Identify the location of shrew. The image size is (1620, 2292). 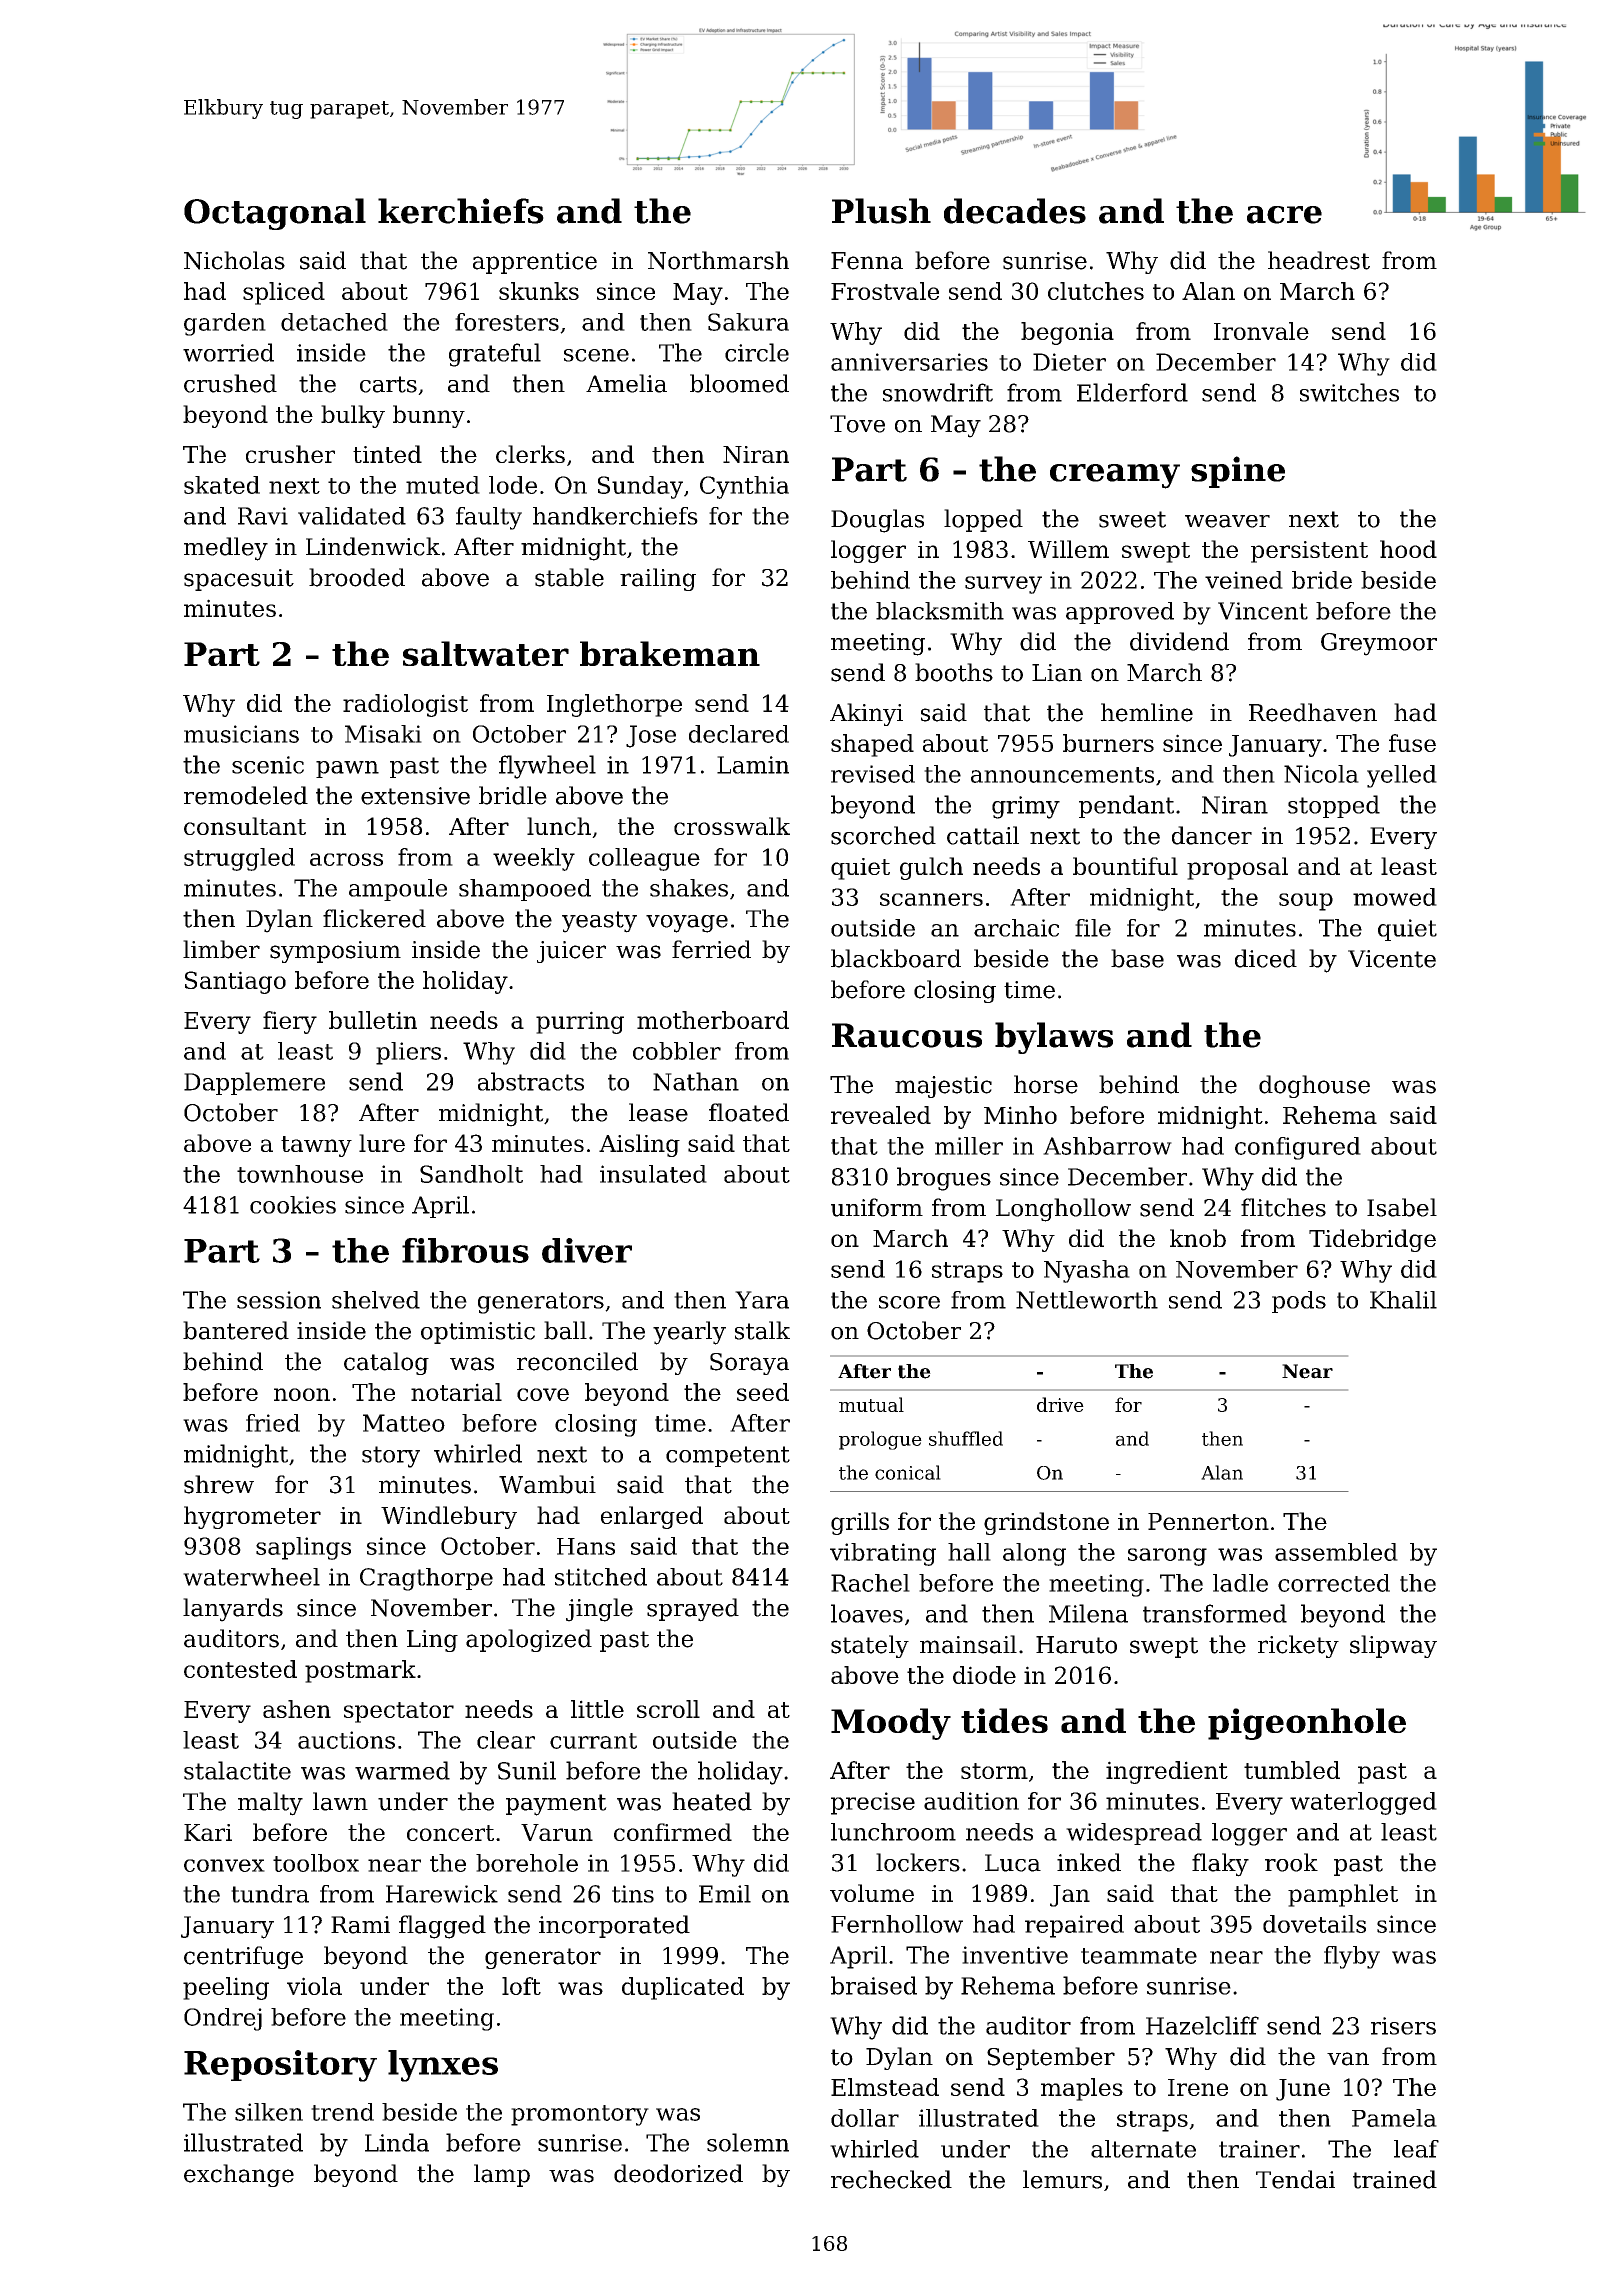
(219, 1484).
